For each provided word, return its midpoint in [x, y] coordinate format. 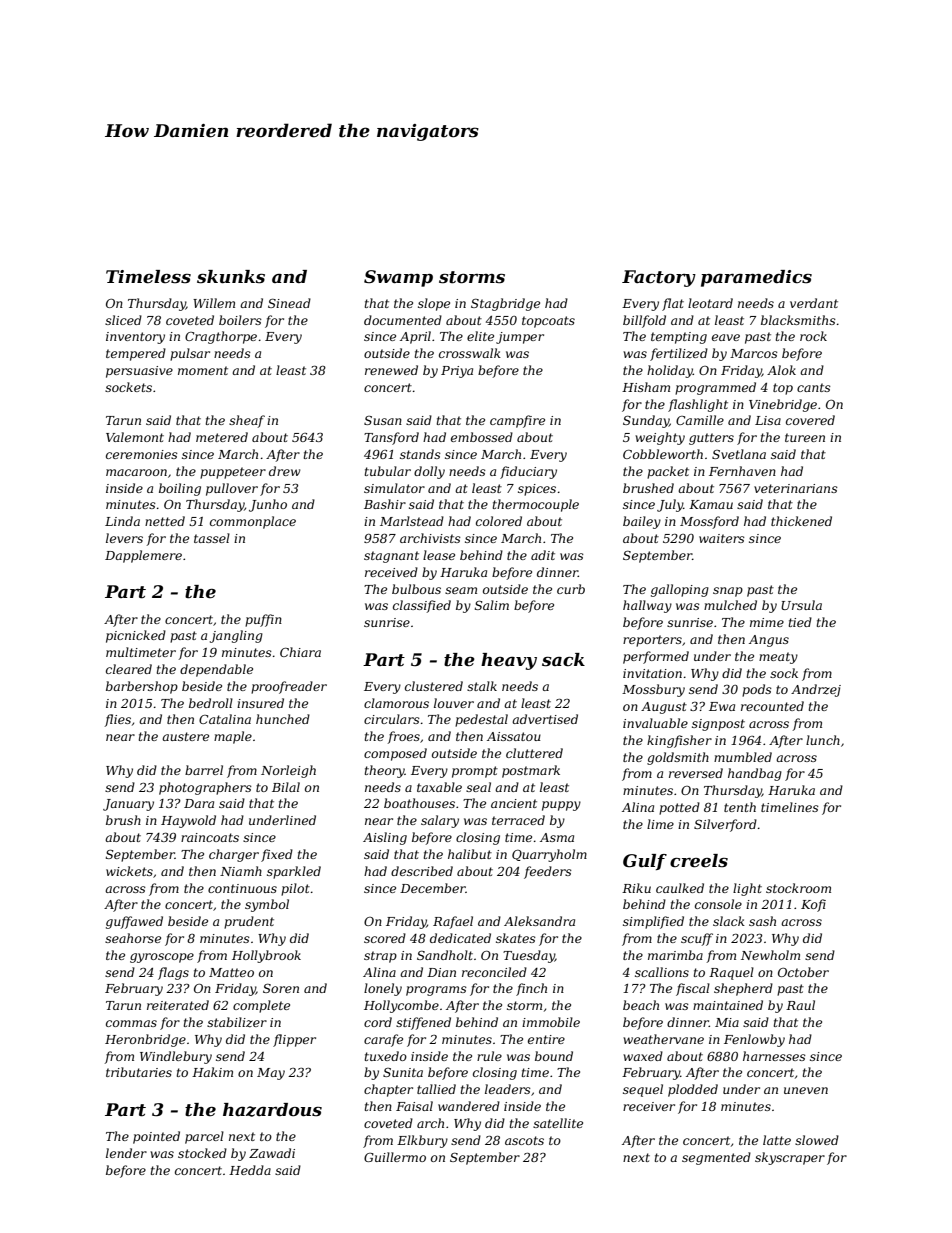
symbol [267, 905]
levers [124, 538]
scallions [662, 972]
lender [126, 1153]
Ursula [801, 605]
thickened [801, 521]
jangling [236, 636]
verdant [814, 303]
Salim [492, 605]
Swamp [398, 278]
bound [554, 1056]
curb [571, 589]
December [433, 888]
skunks [231, 277]
